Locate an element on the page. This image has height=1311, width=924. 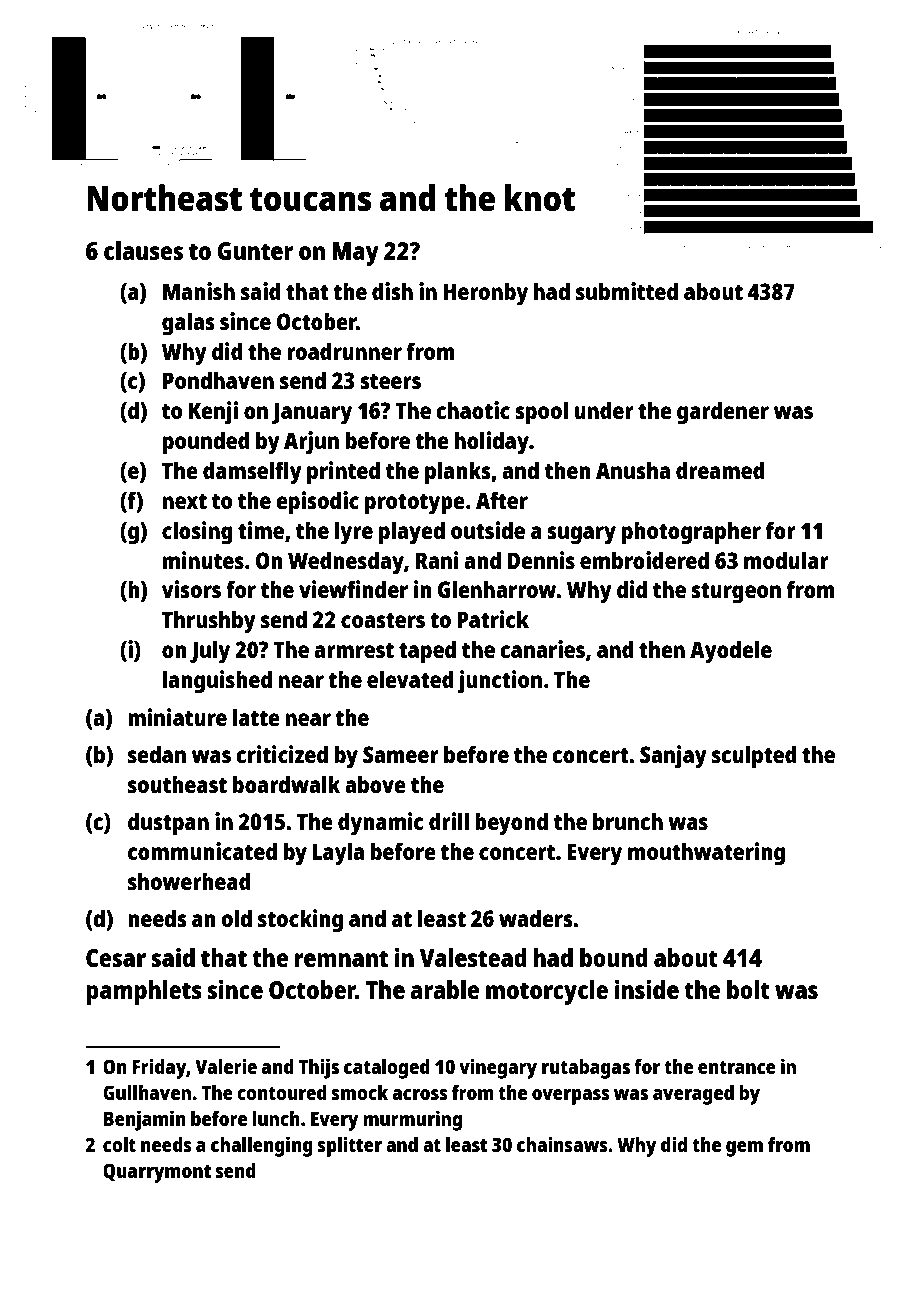
sturgeon is located at coordinates (736, 593).
